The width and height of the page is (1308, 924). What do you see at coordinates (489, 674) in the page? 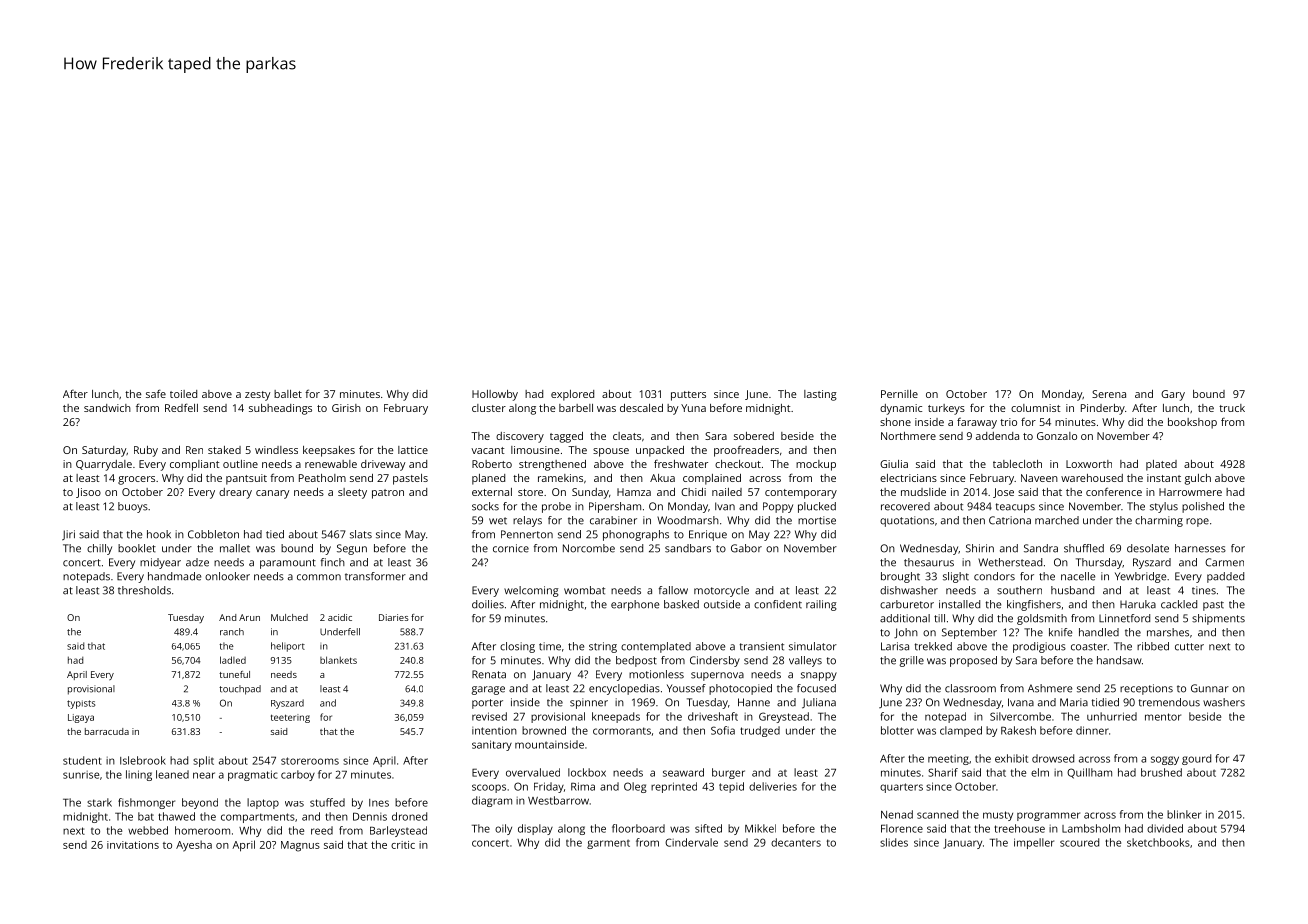
I see `Renata` at bounding box center [489, 674].
